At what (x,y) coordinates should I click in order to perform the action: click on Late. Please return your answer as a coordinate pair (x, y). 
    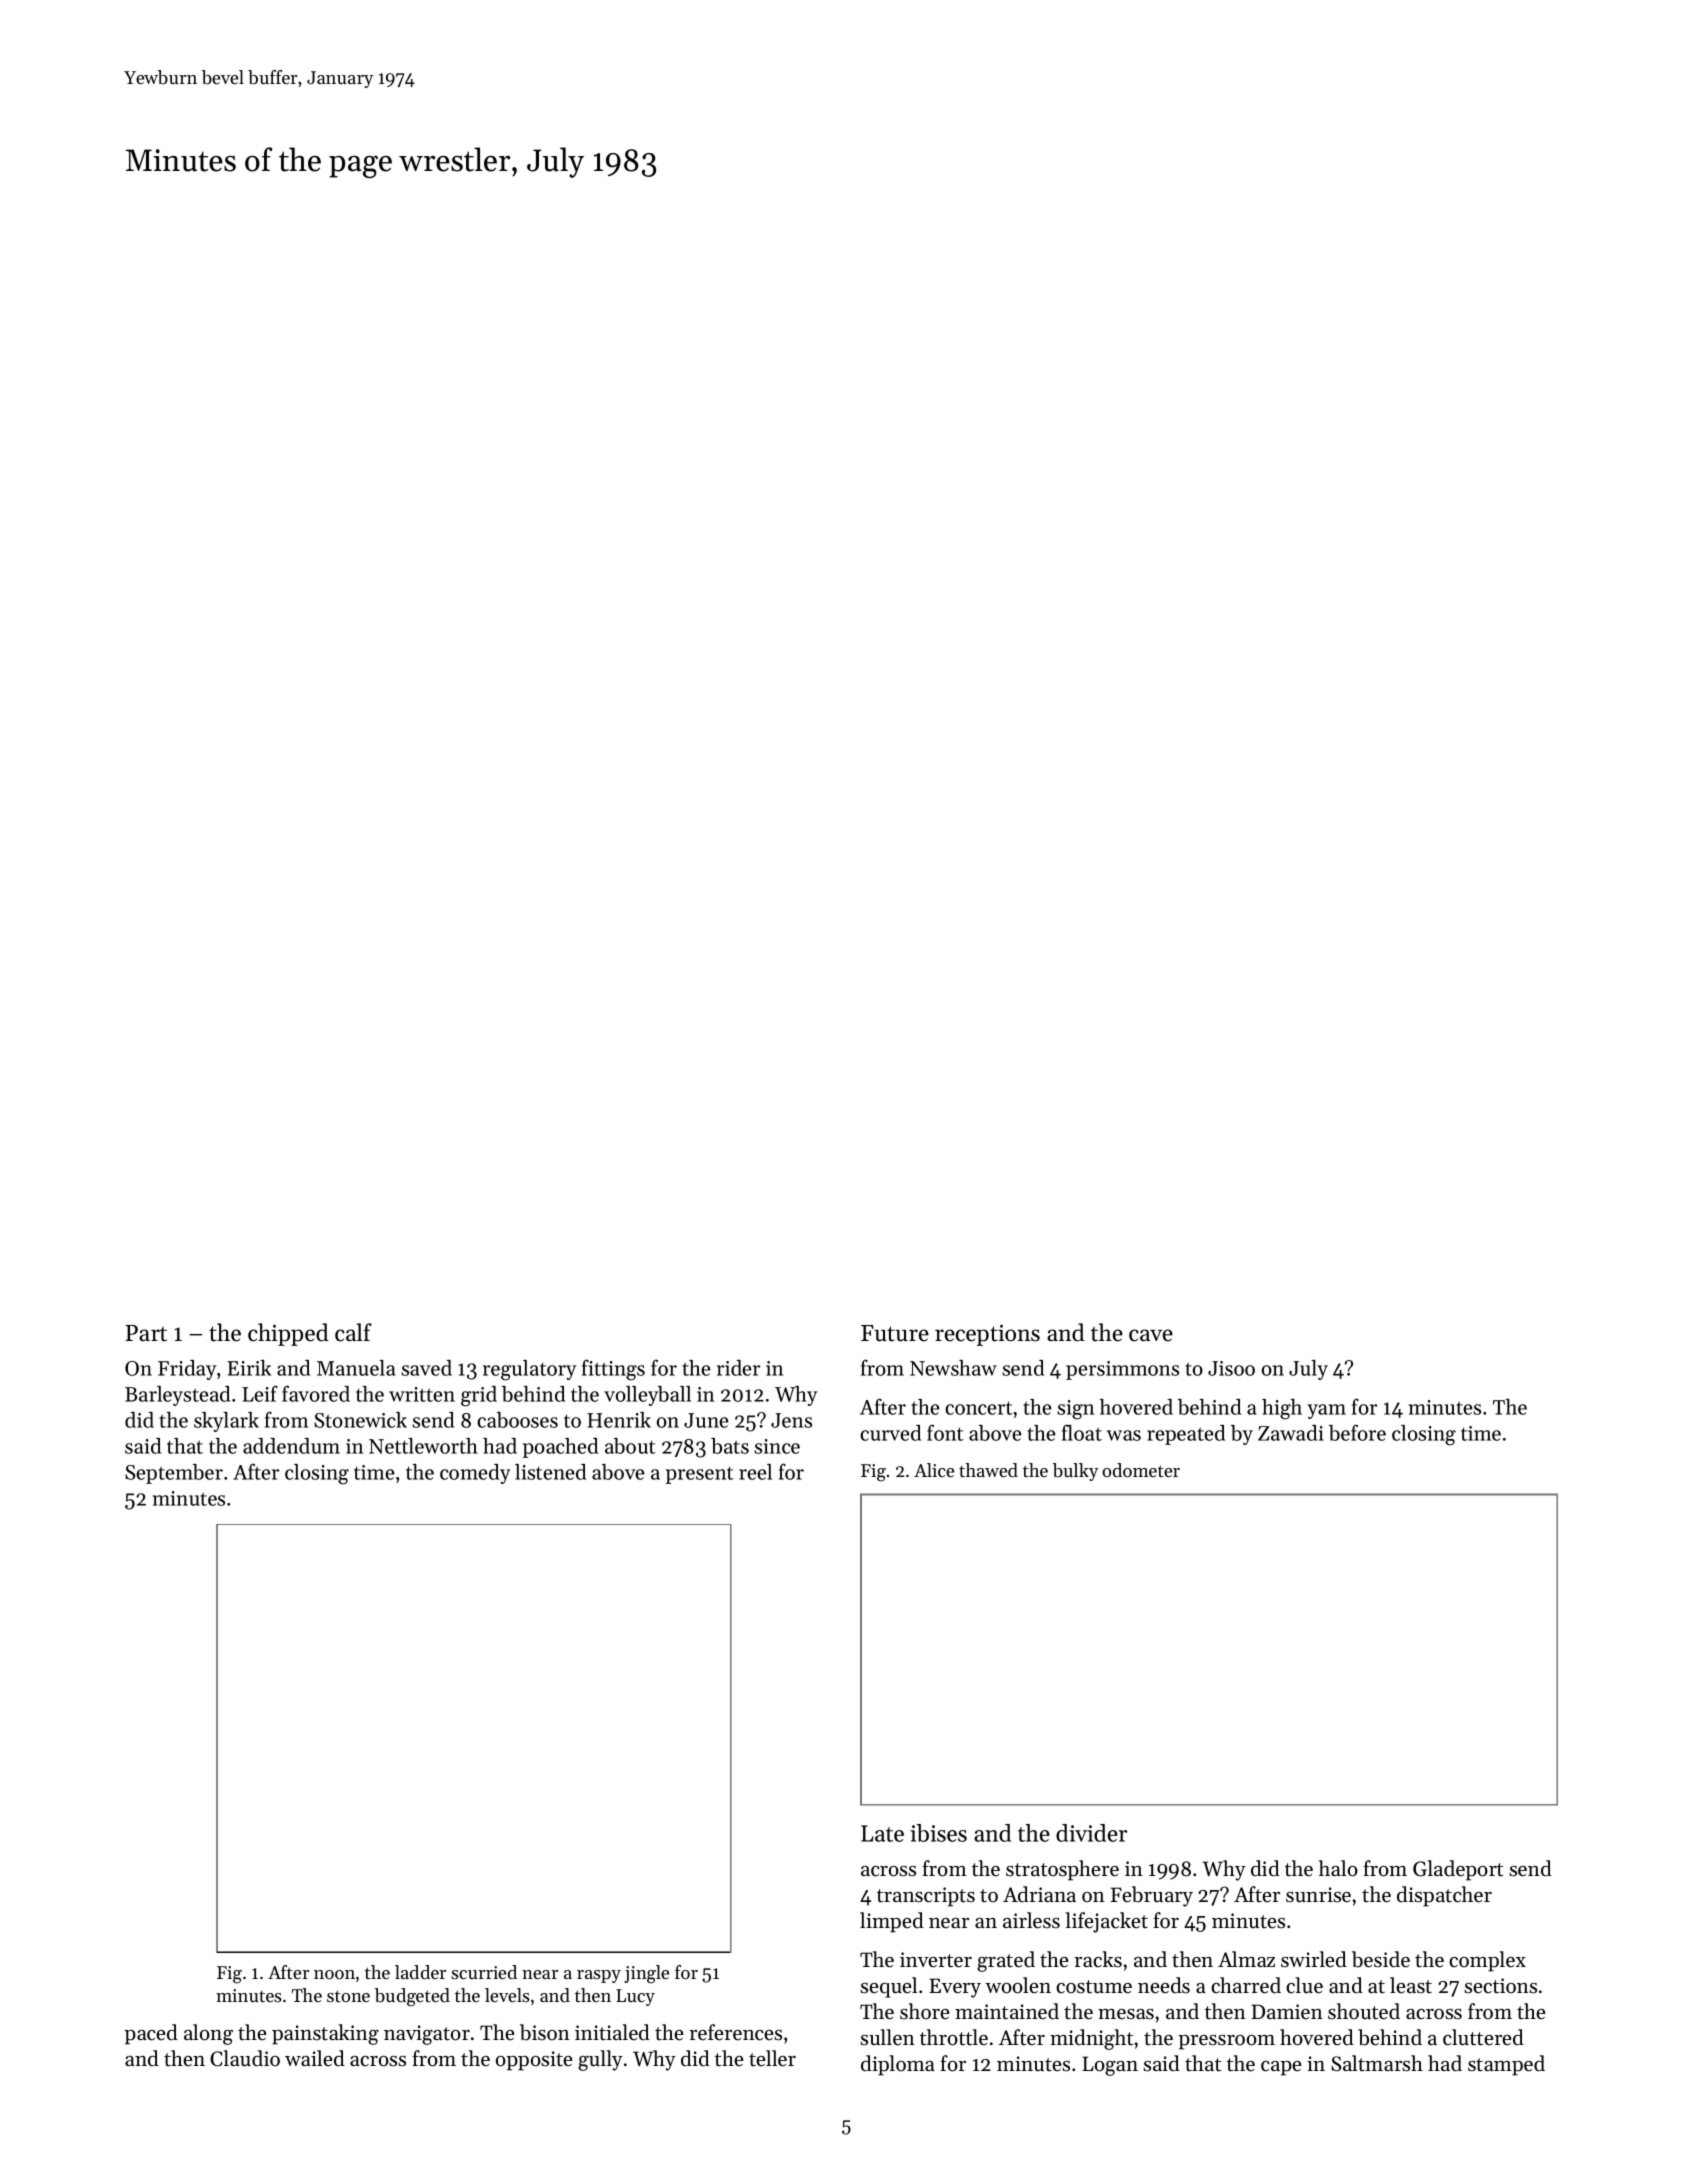
    Looking at the image, I should click on (882, 1833).
